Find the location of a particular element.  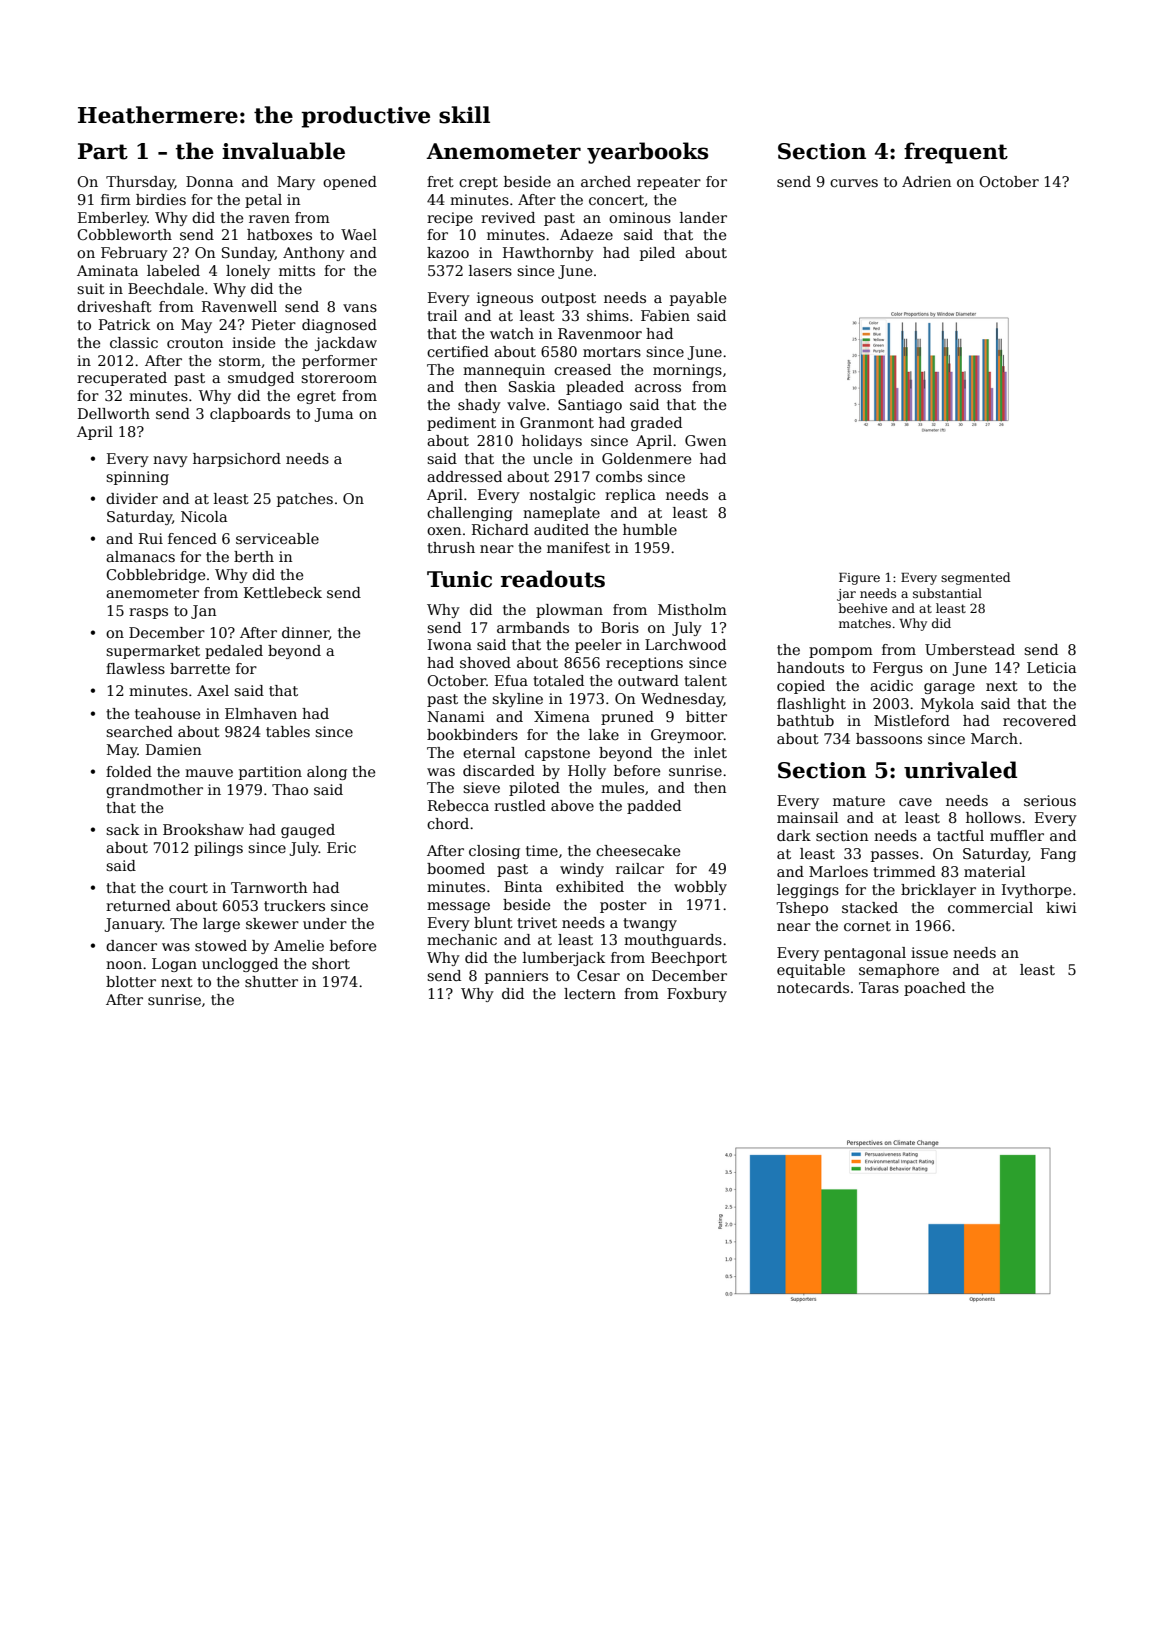

poached is located at coordinates (935, 989).
